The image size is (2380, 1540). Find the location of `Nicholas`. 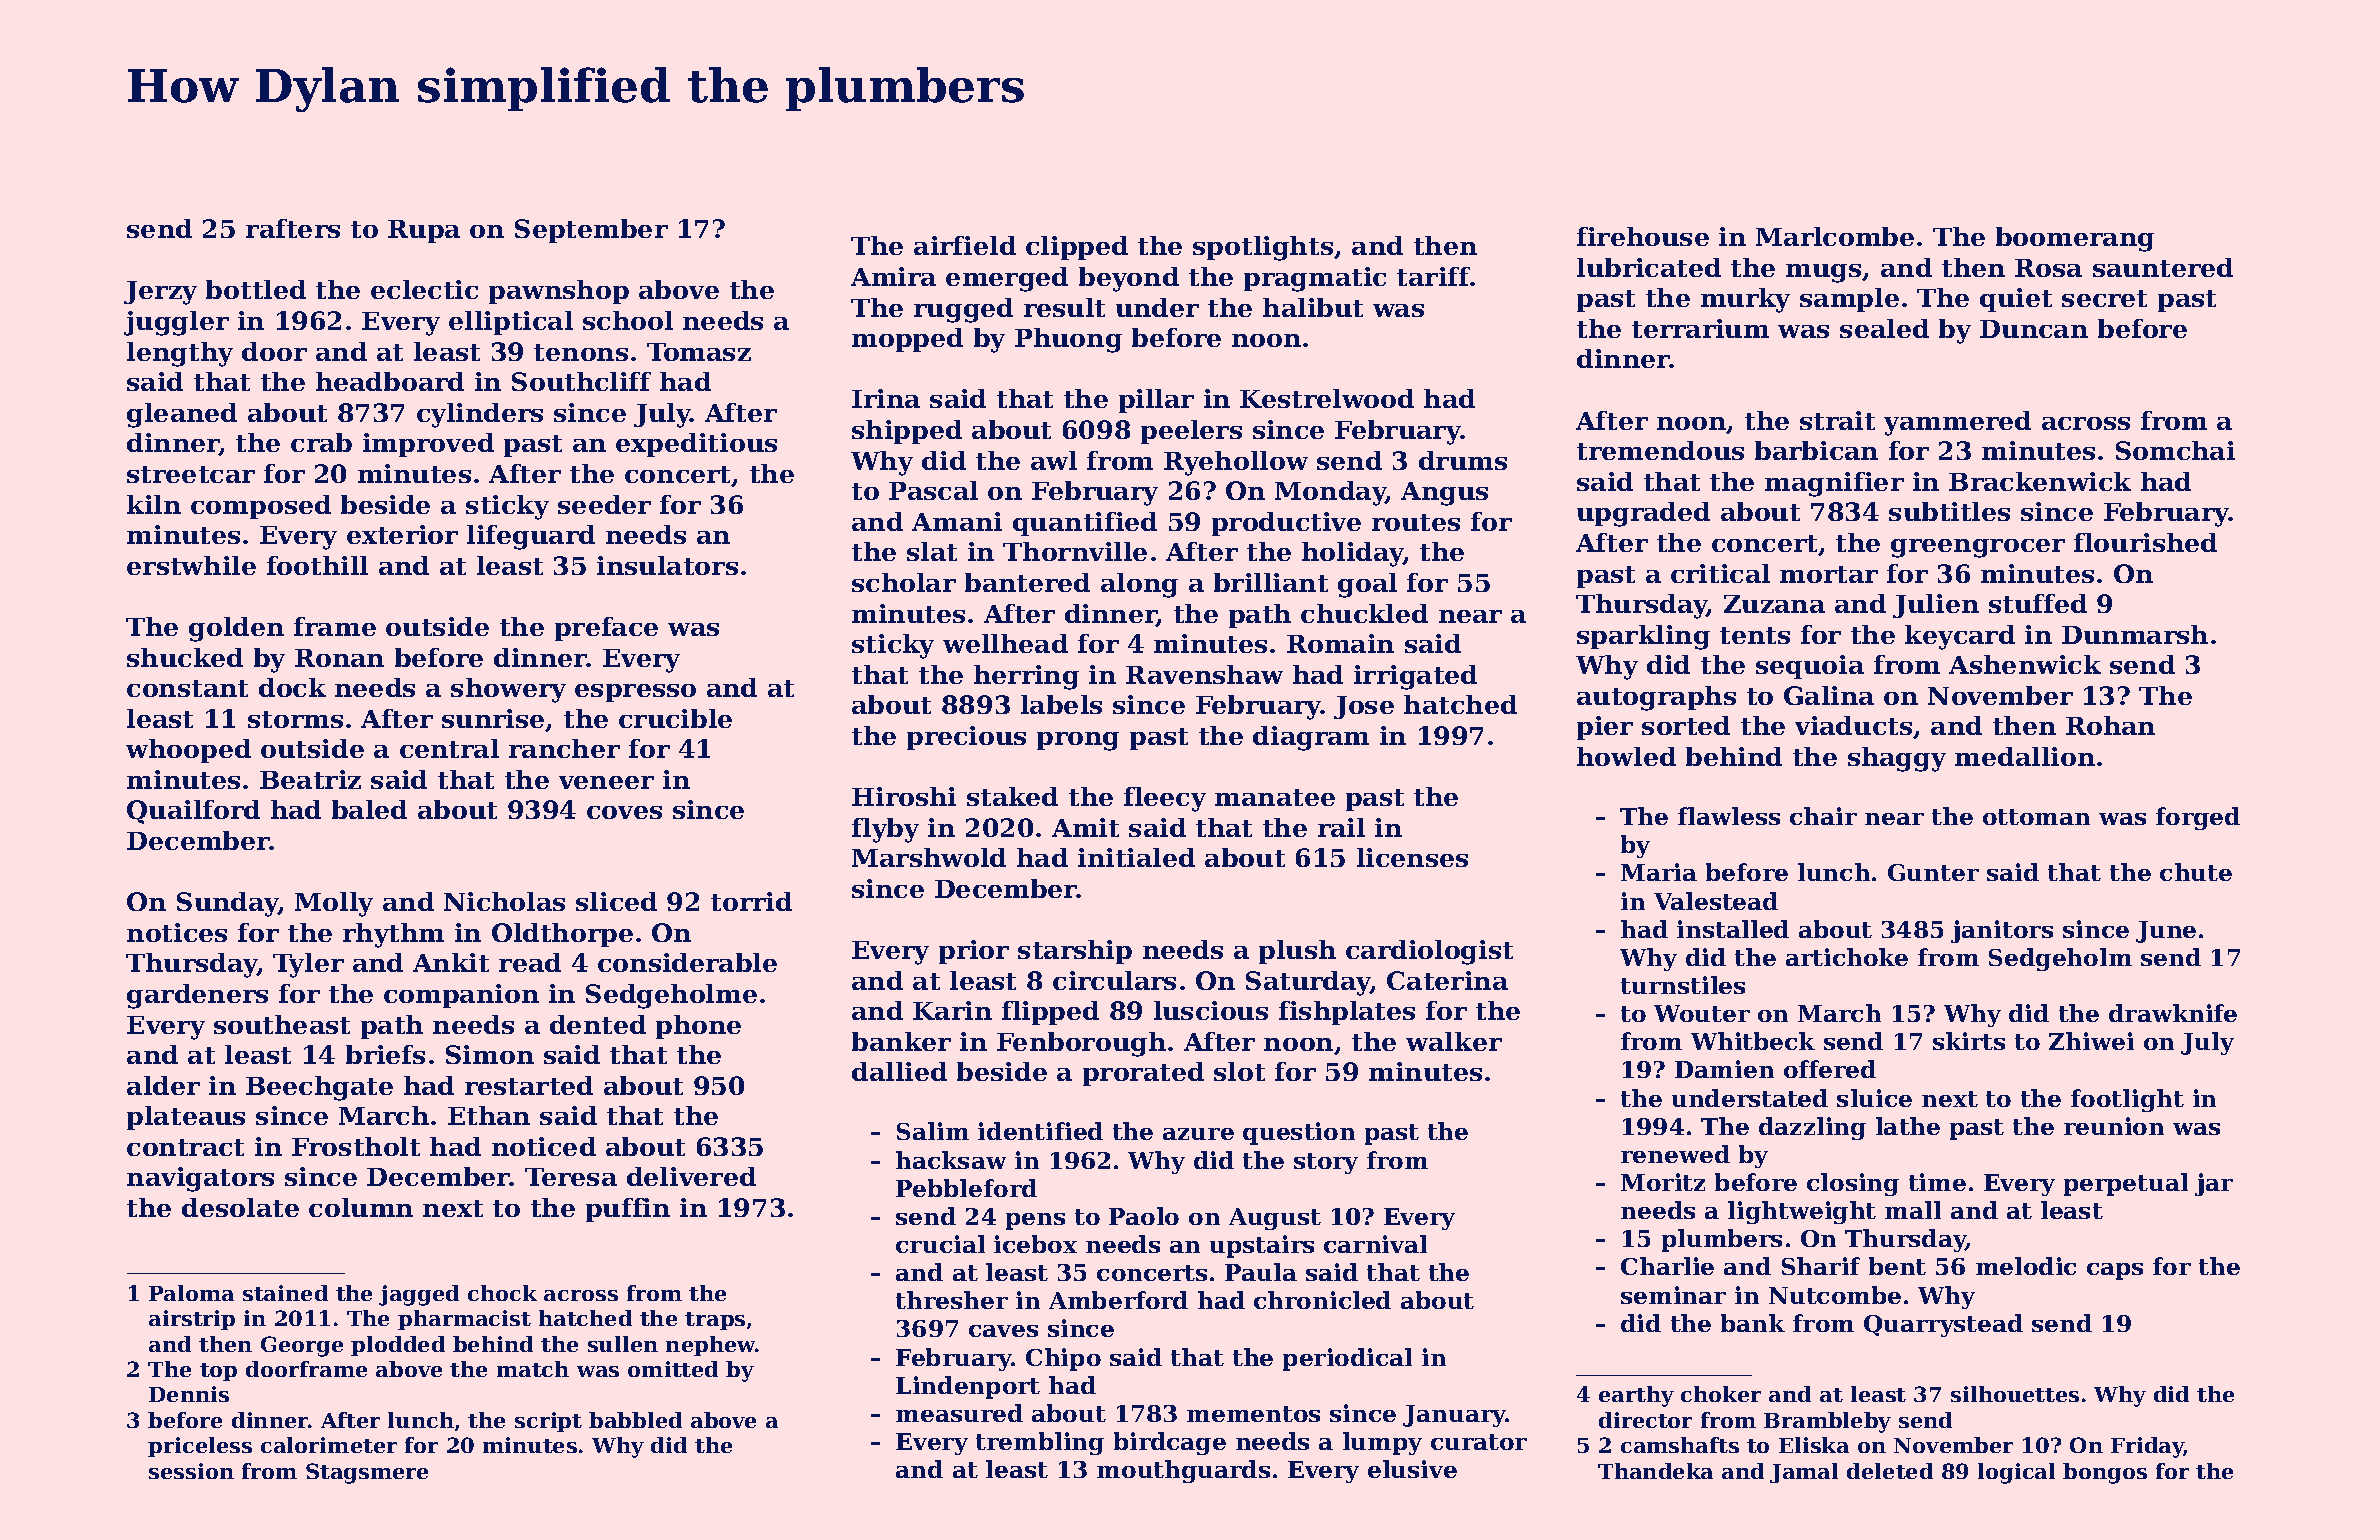

Nicholas is located at coordinates (504, 901).
